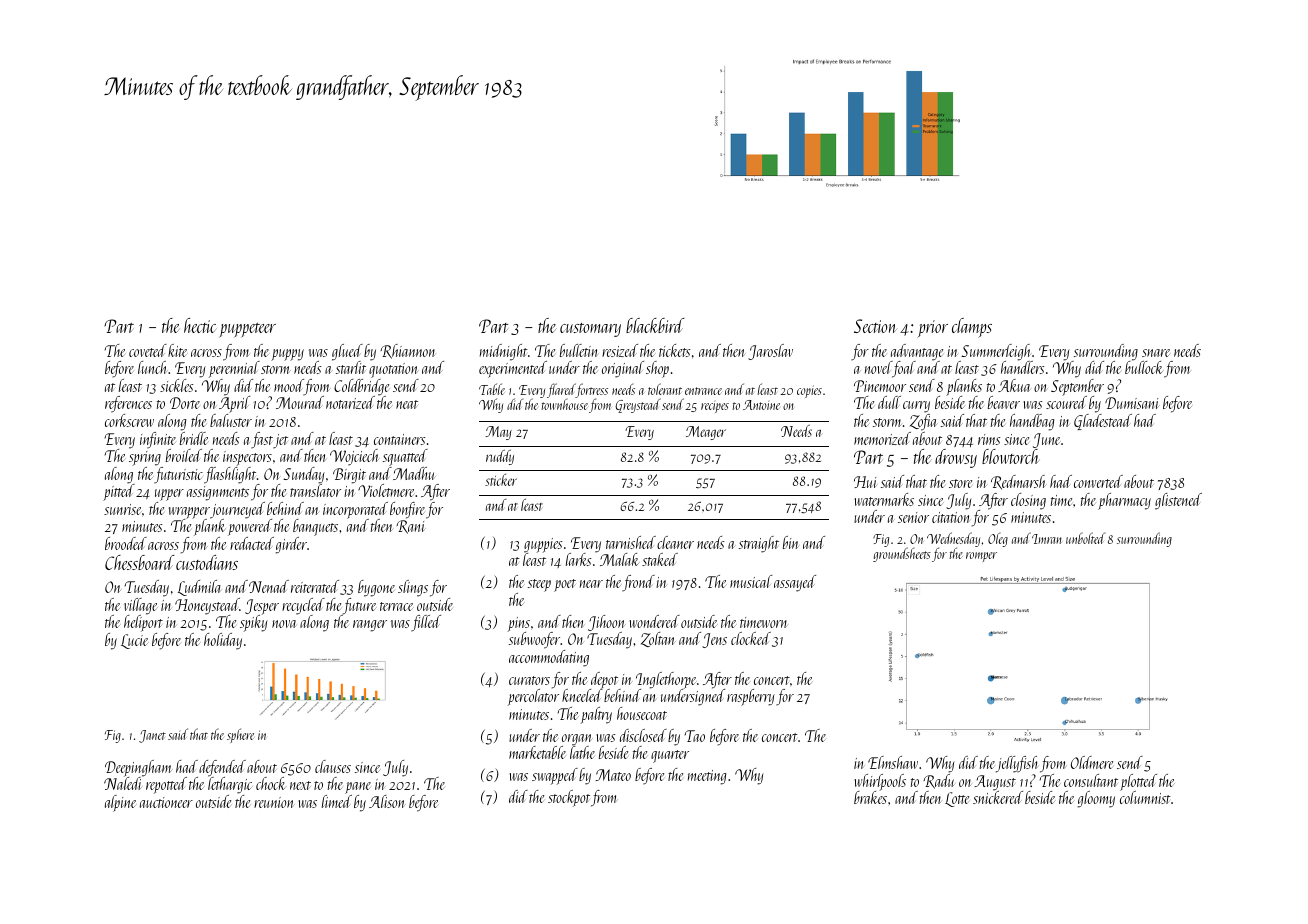 Image resolution: width=1308 pixels, height=924 pixels. What do you see at coordinates (166, 802) in the image?
I see `auctioneer` at bounding box center [166, 802].
